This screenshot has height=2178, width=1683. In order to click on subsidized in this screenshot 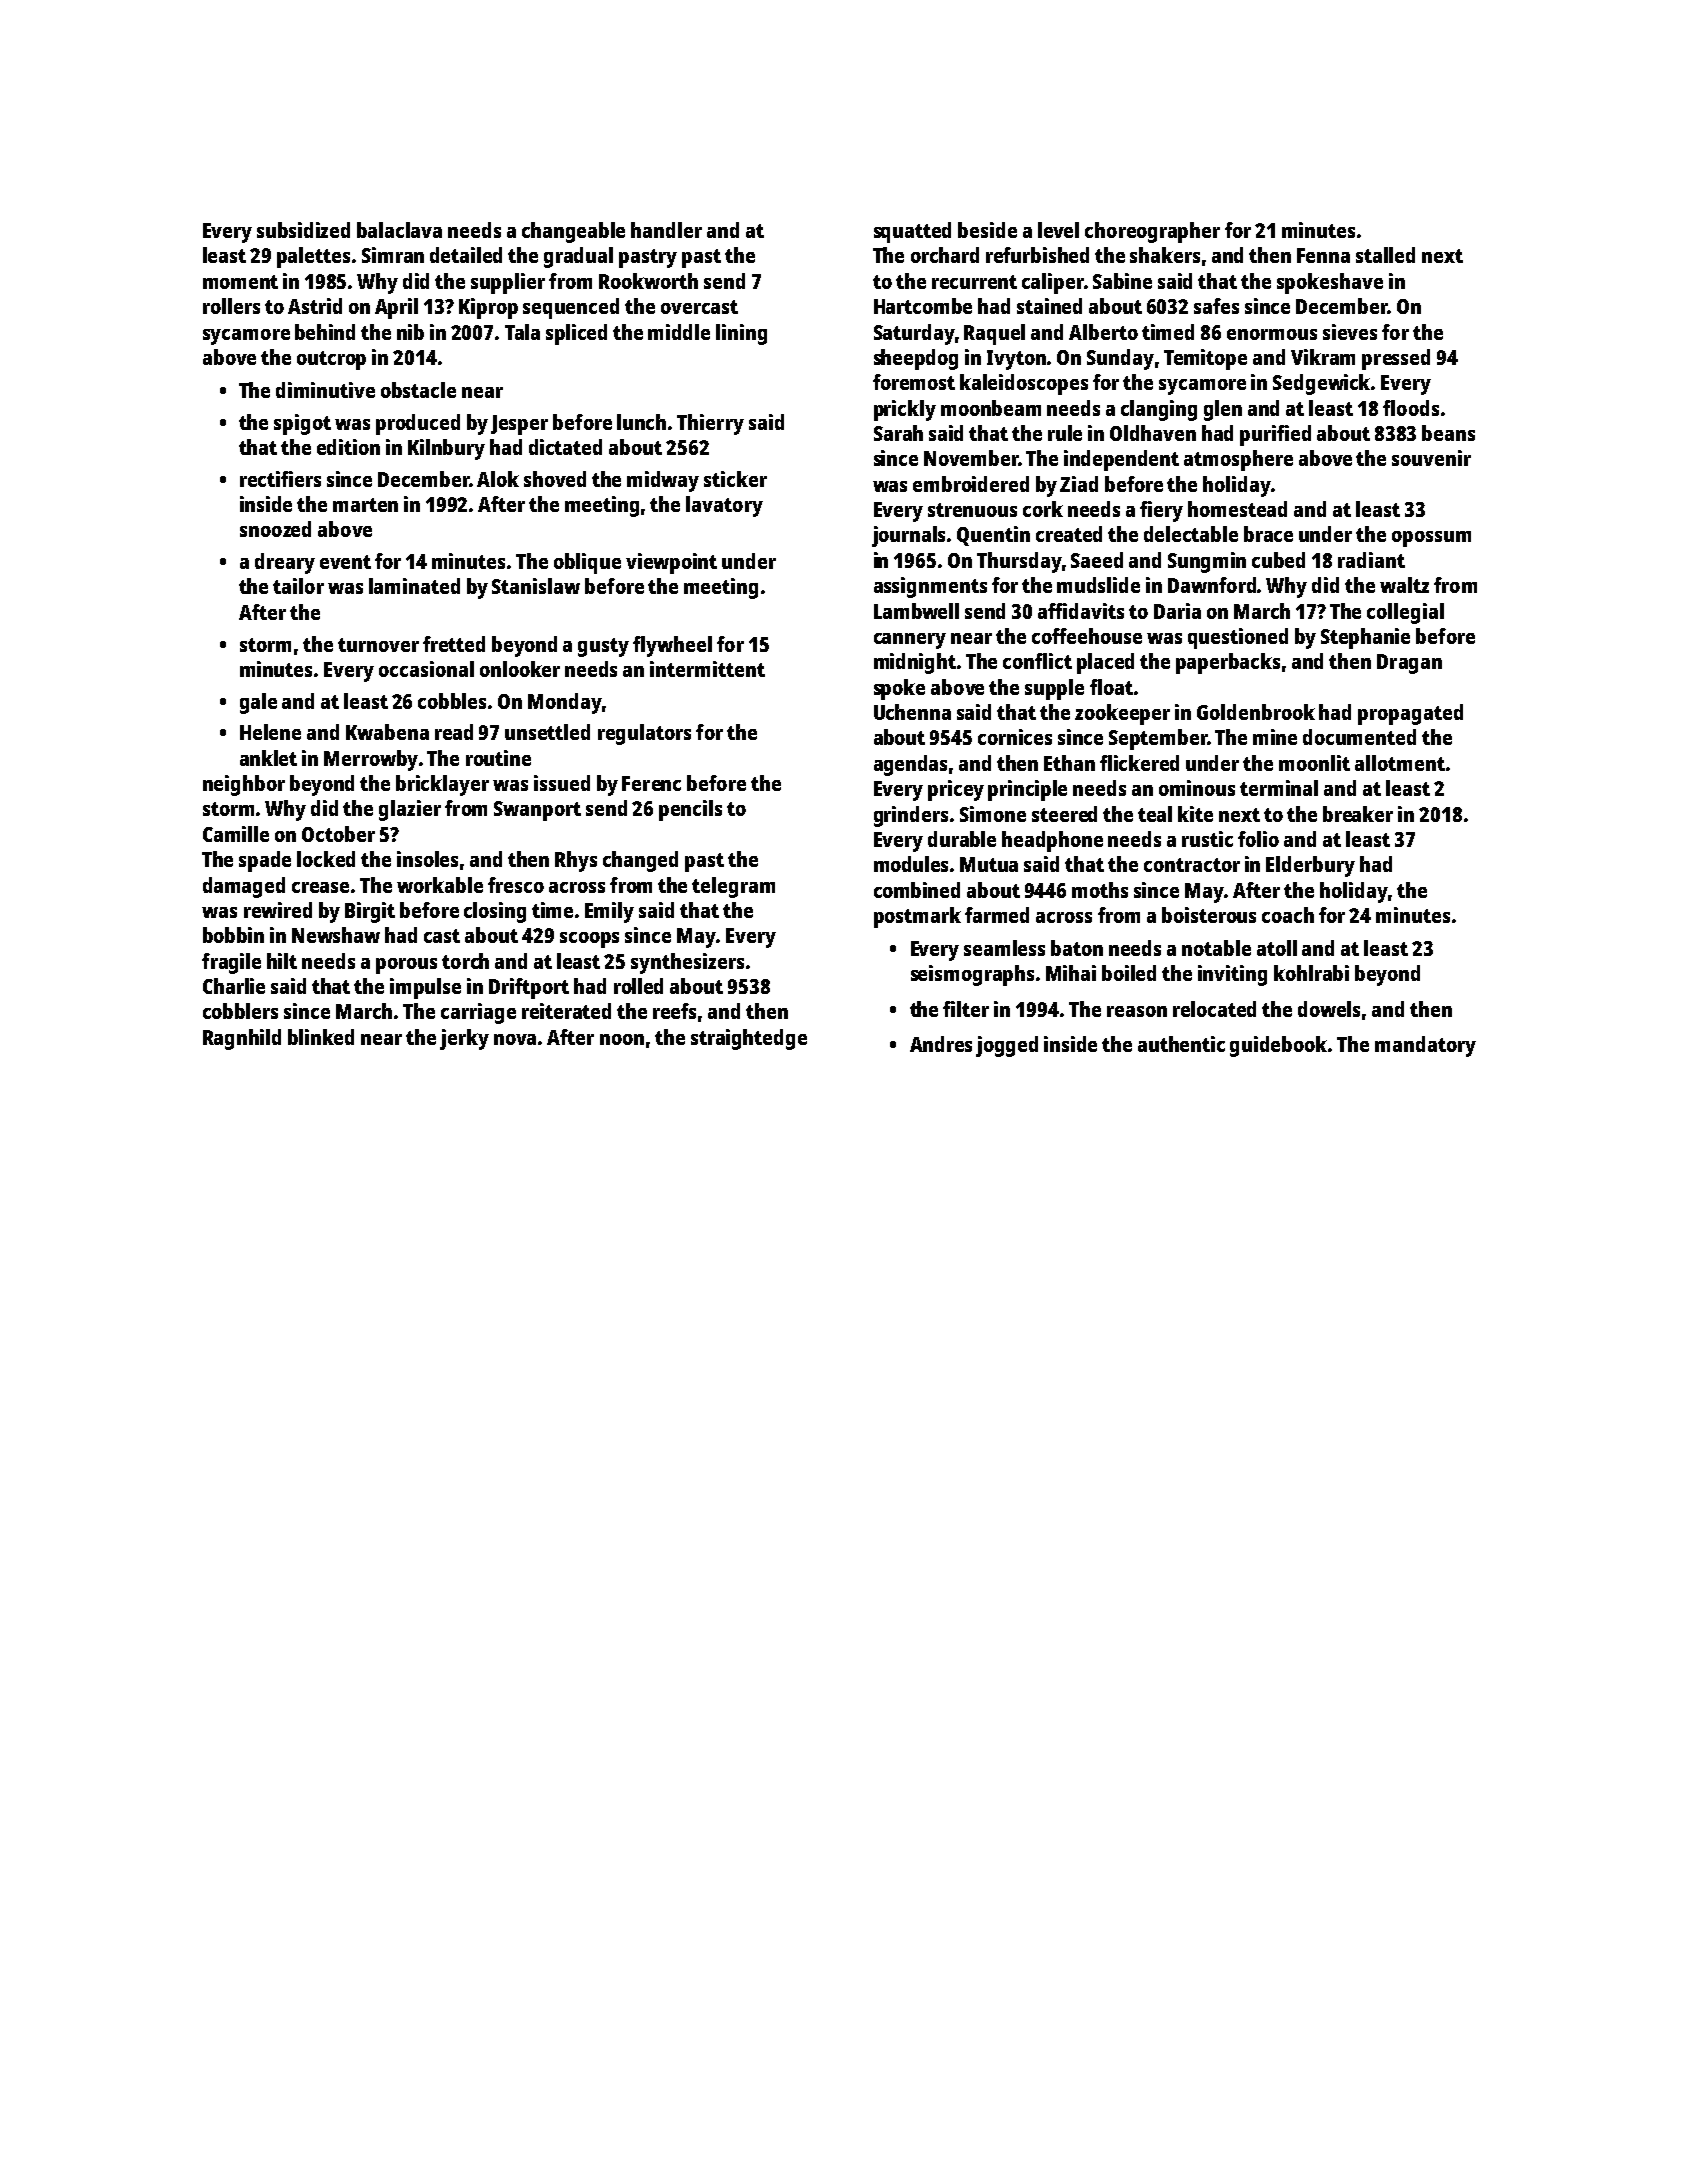, I will do `click(303, 230)`.
